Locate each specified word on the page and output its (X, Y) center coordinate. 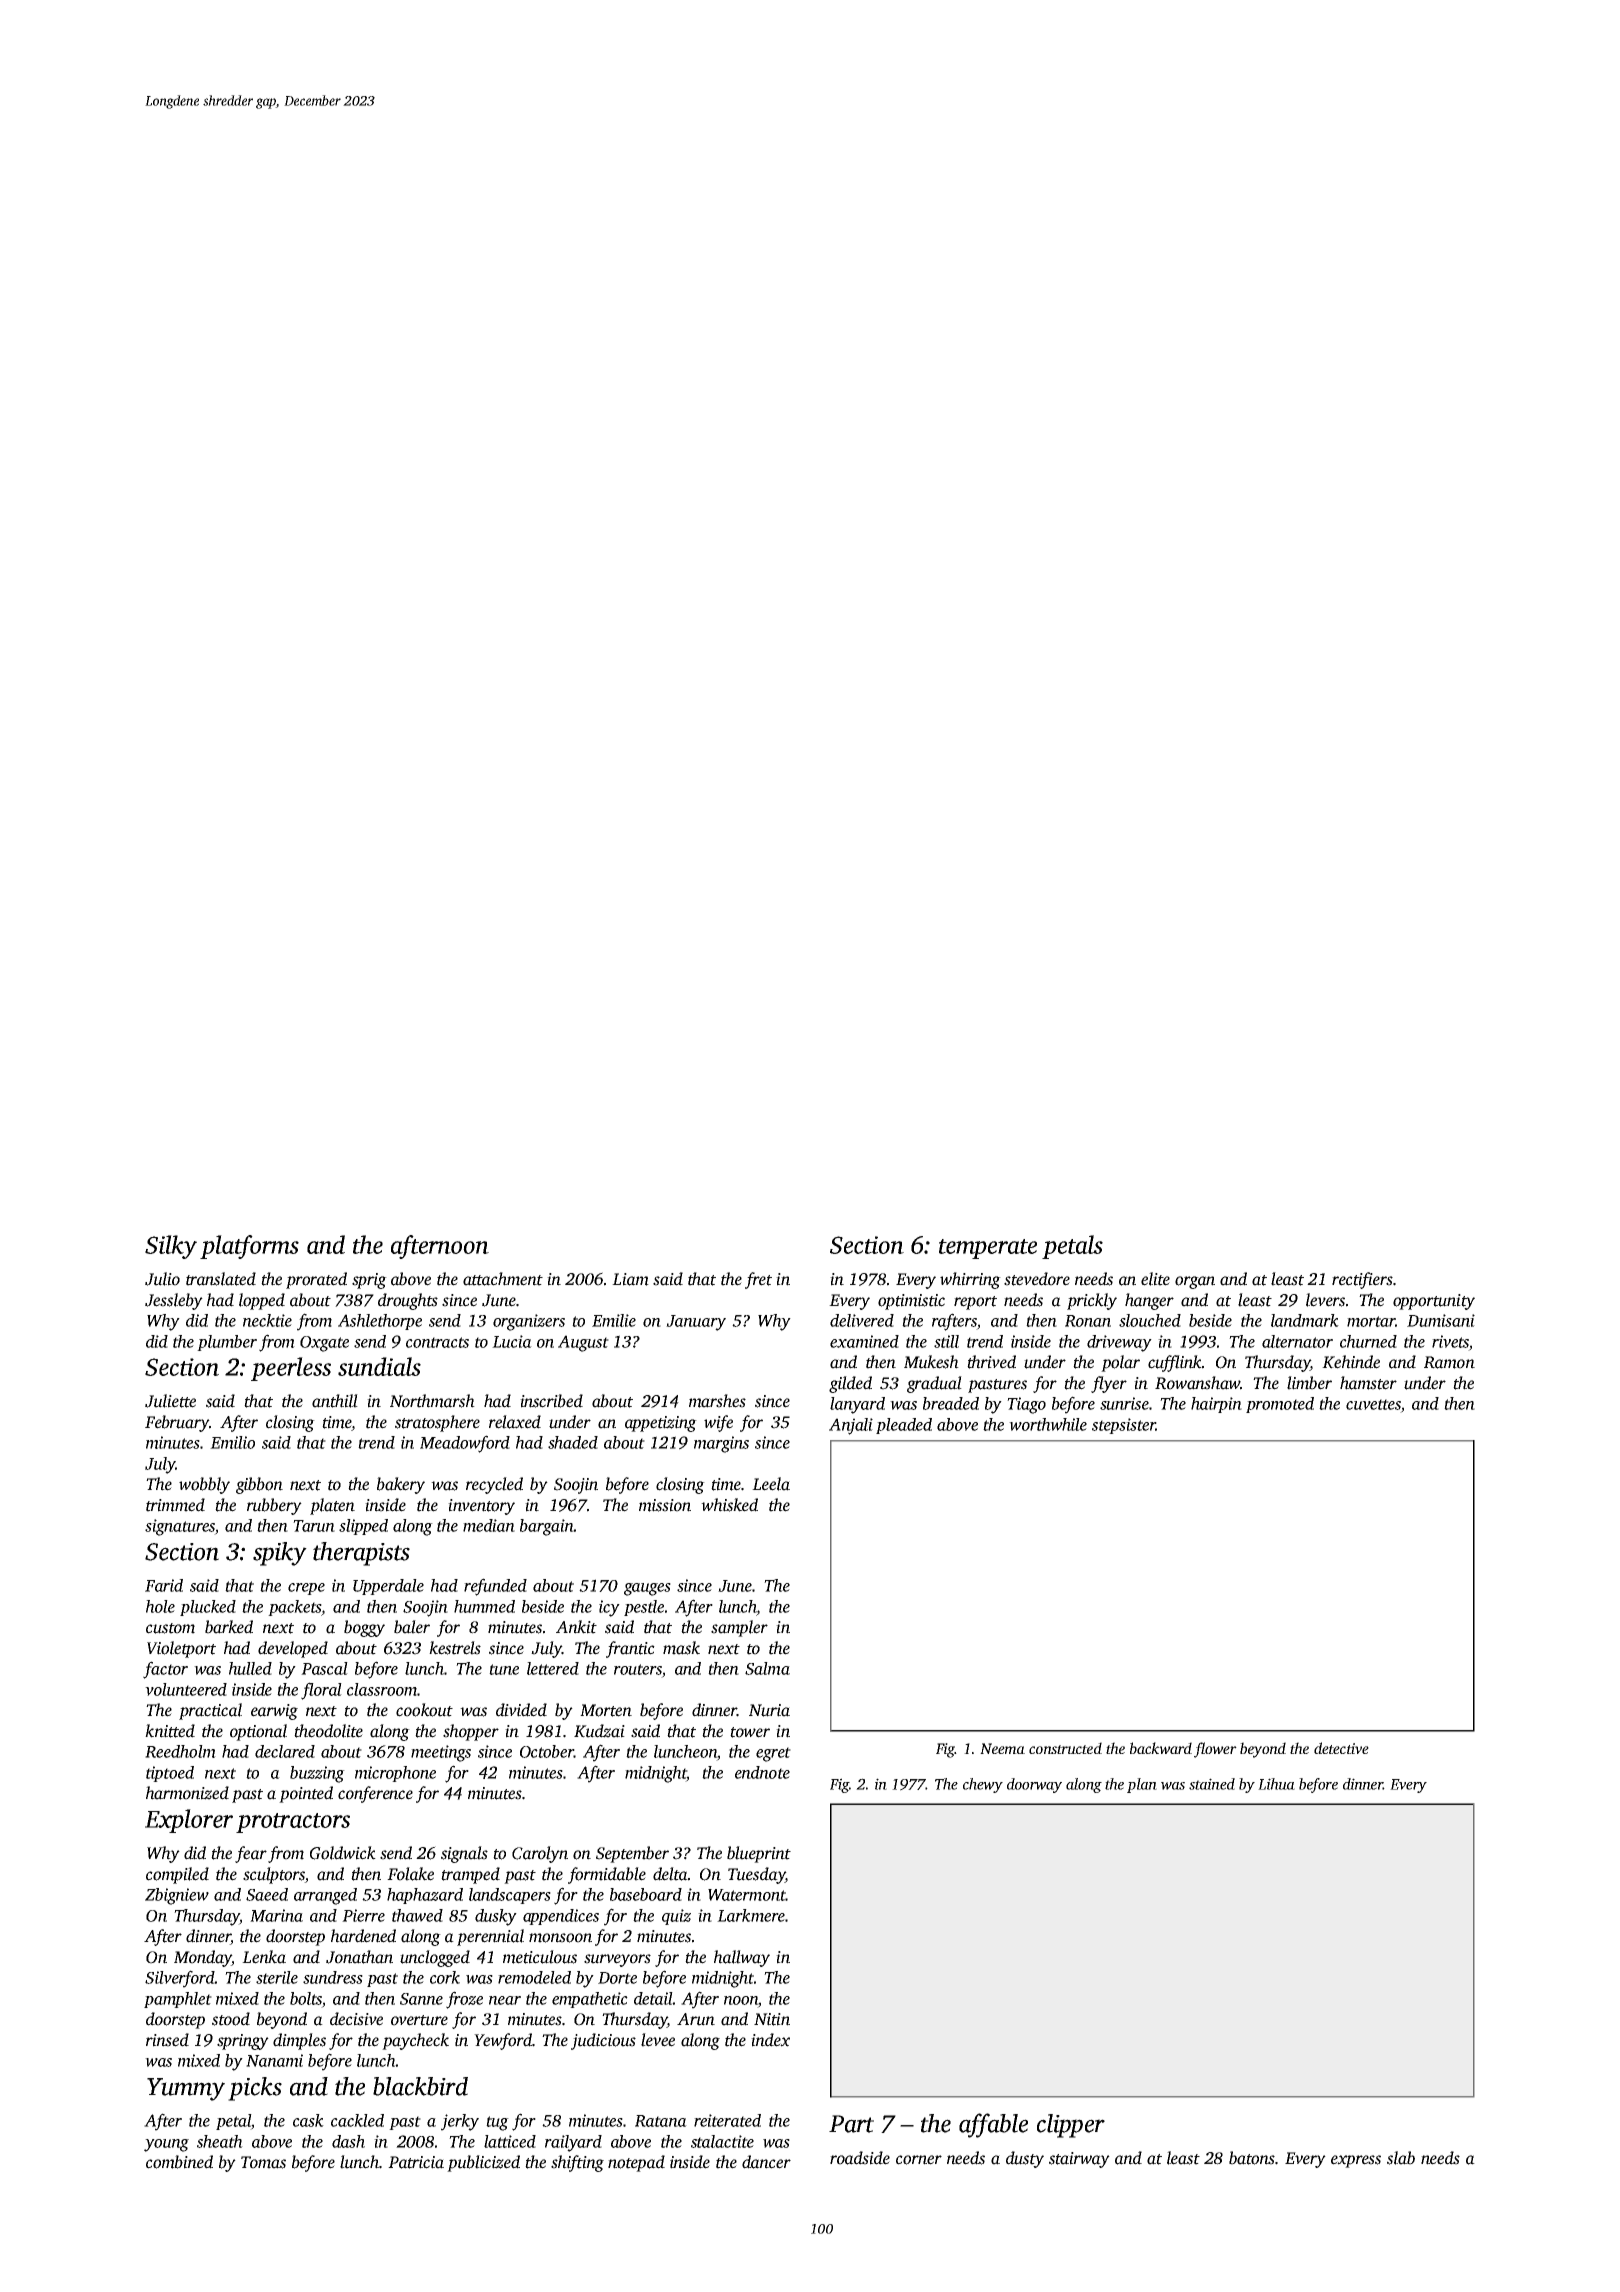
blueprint (759, 1854)
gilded (850, 1384)
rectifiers (1362, 1280)
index (770, 2040)
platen (332, 1506)
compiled (177, 1875)
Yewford (503, 2041)
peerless (291, 1369)
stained (1212, 1784)
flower (1215, 1750)
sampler (739, 1628)
